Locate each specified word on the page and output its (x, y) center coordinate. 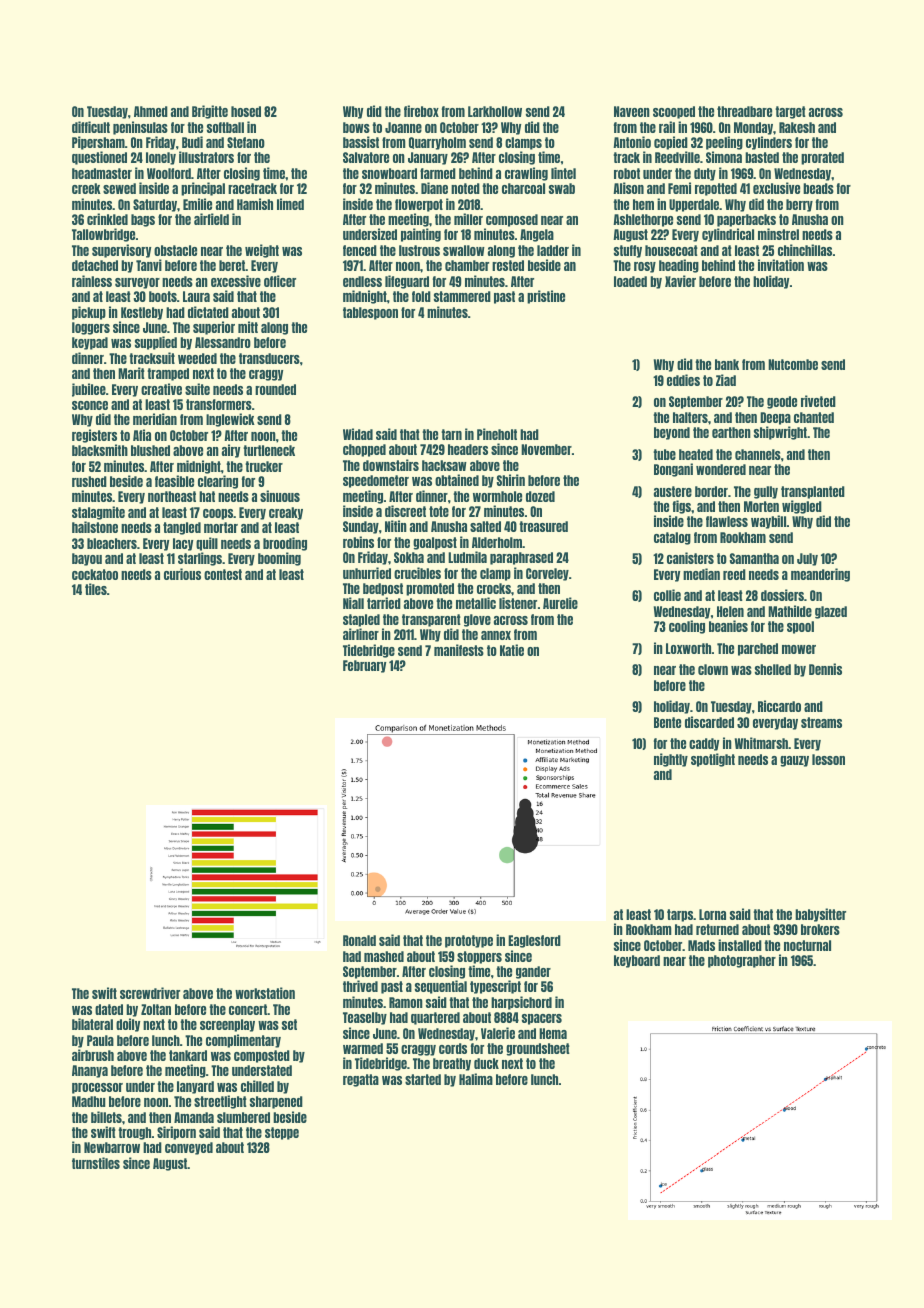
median (701, 574)
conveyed (189, 1148)
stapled (361, 620)
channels (758, 454)
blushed (150, 450)
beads (818, 188)
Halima (476, 1079)
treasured (543, 526)
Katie (512, 650)
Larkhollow (495, 111)
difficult (91, 127)
